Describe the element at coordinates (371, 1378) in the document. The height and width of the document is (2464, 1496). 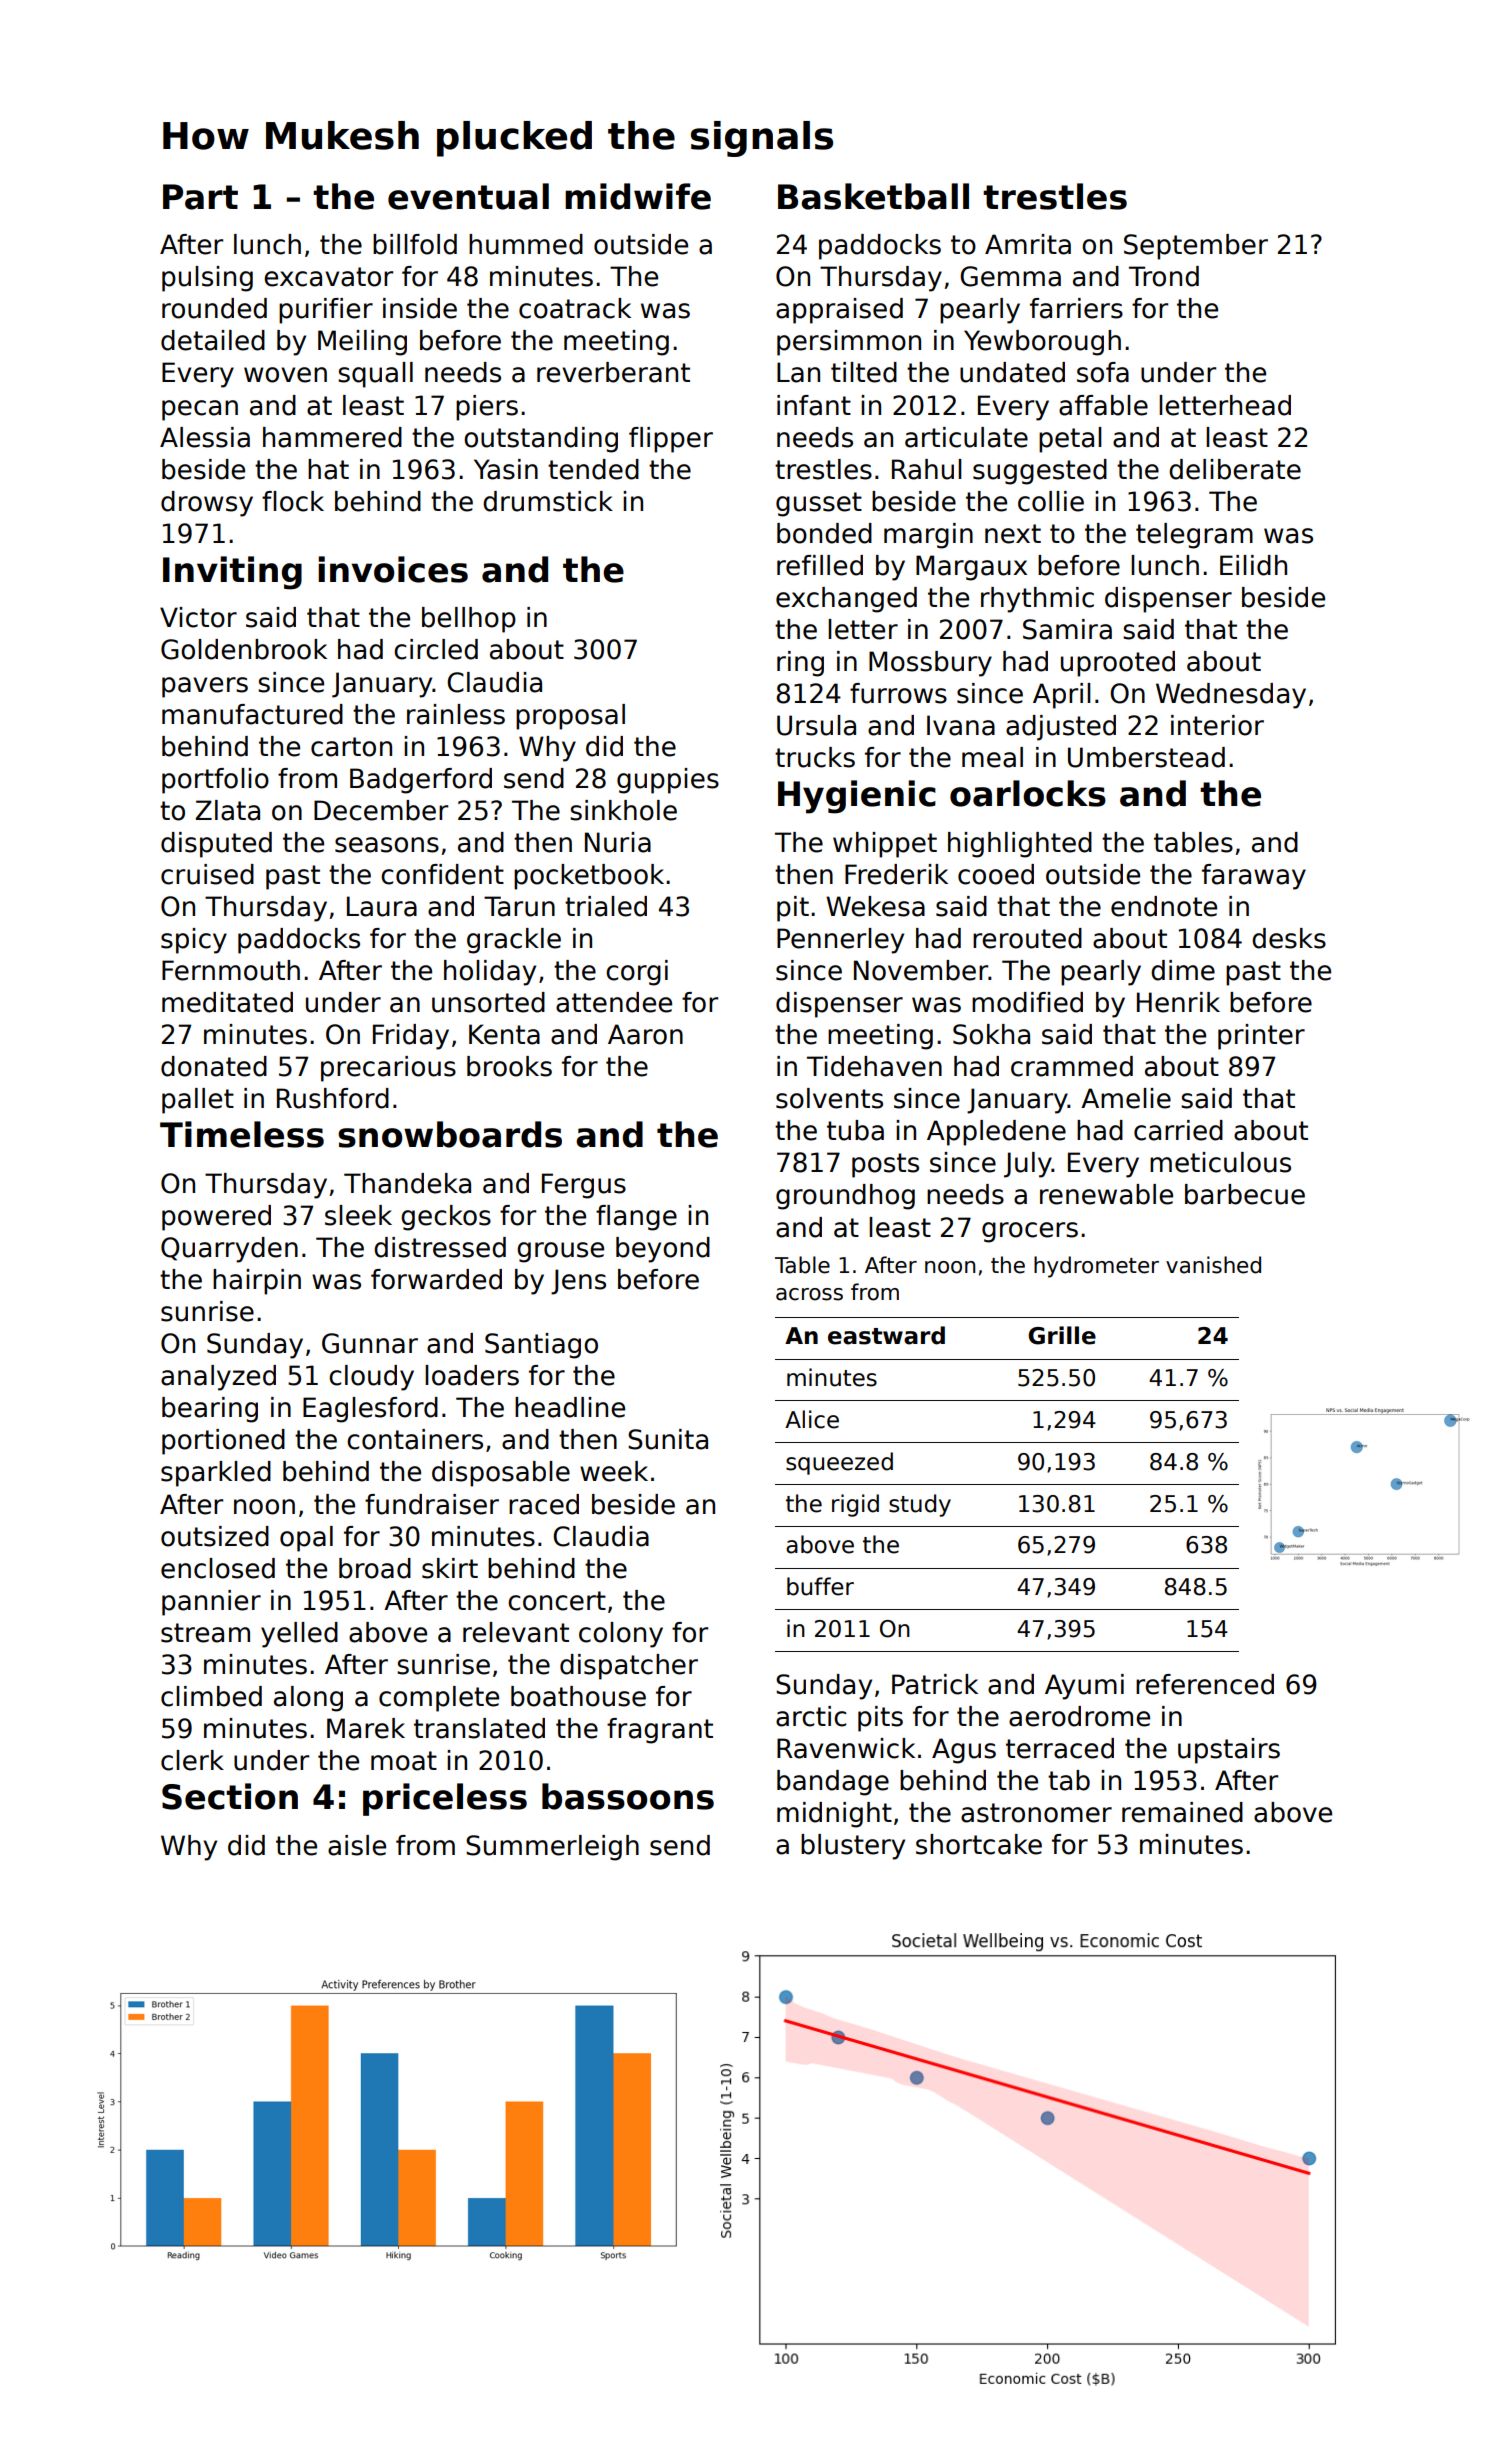
I see `cloudy` at that location.
